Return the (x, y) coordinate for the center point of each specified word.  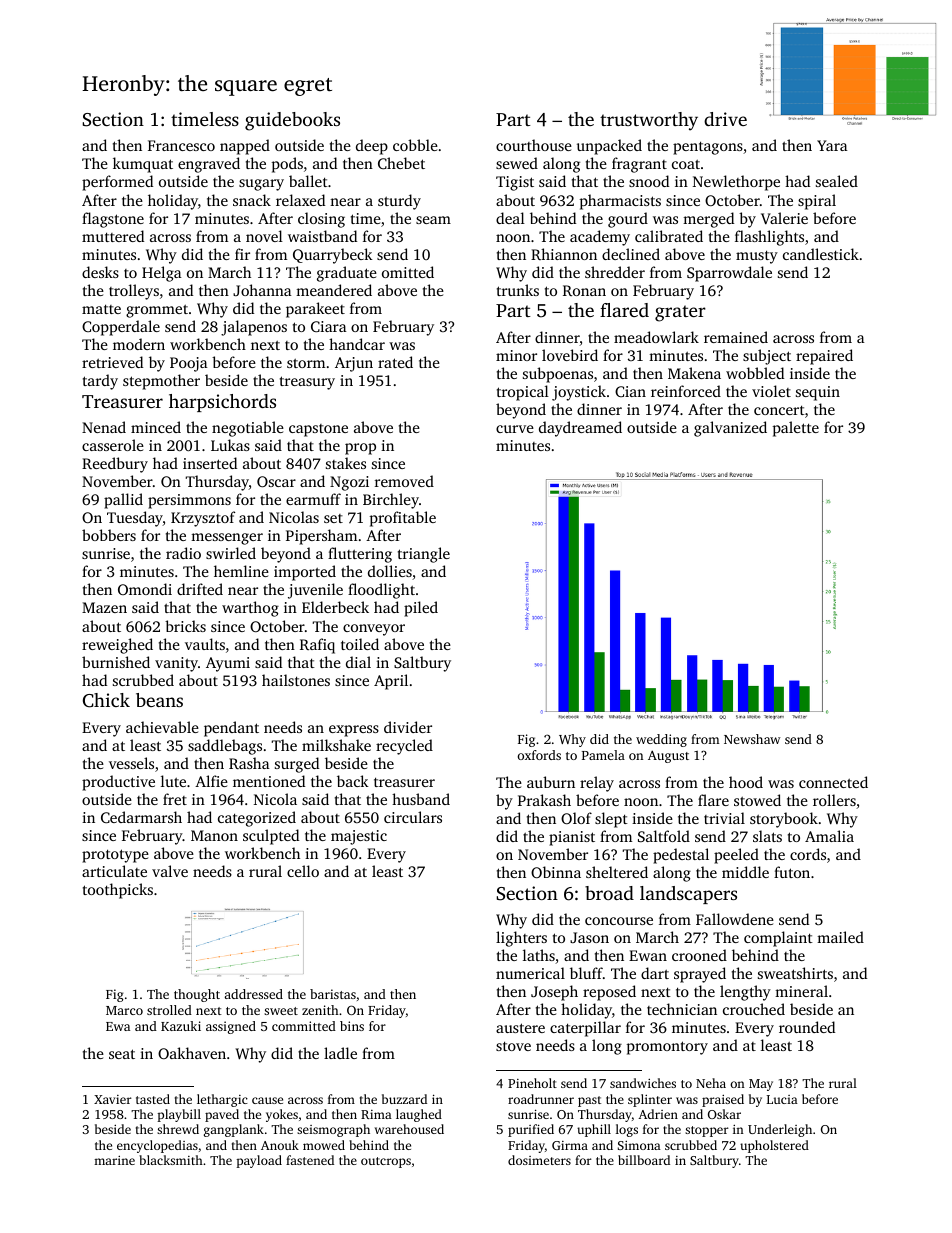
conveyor (374, 630)
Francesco (181, 145)
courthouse (534, 145)
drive (725, 119)
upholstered (774, 1146)
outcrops (386, 1162)
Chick (106, 700)
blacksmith (171, 1160)
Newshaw (752, 739)
